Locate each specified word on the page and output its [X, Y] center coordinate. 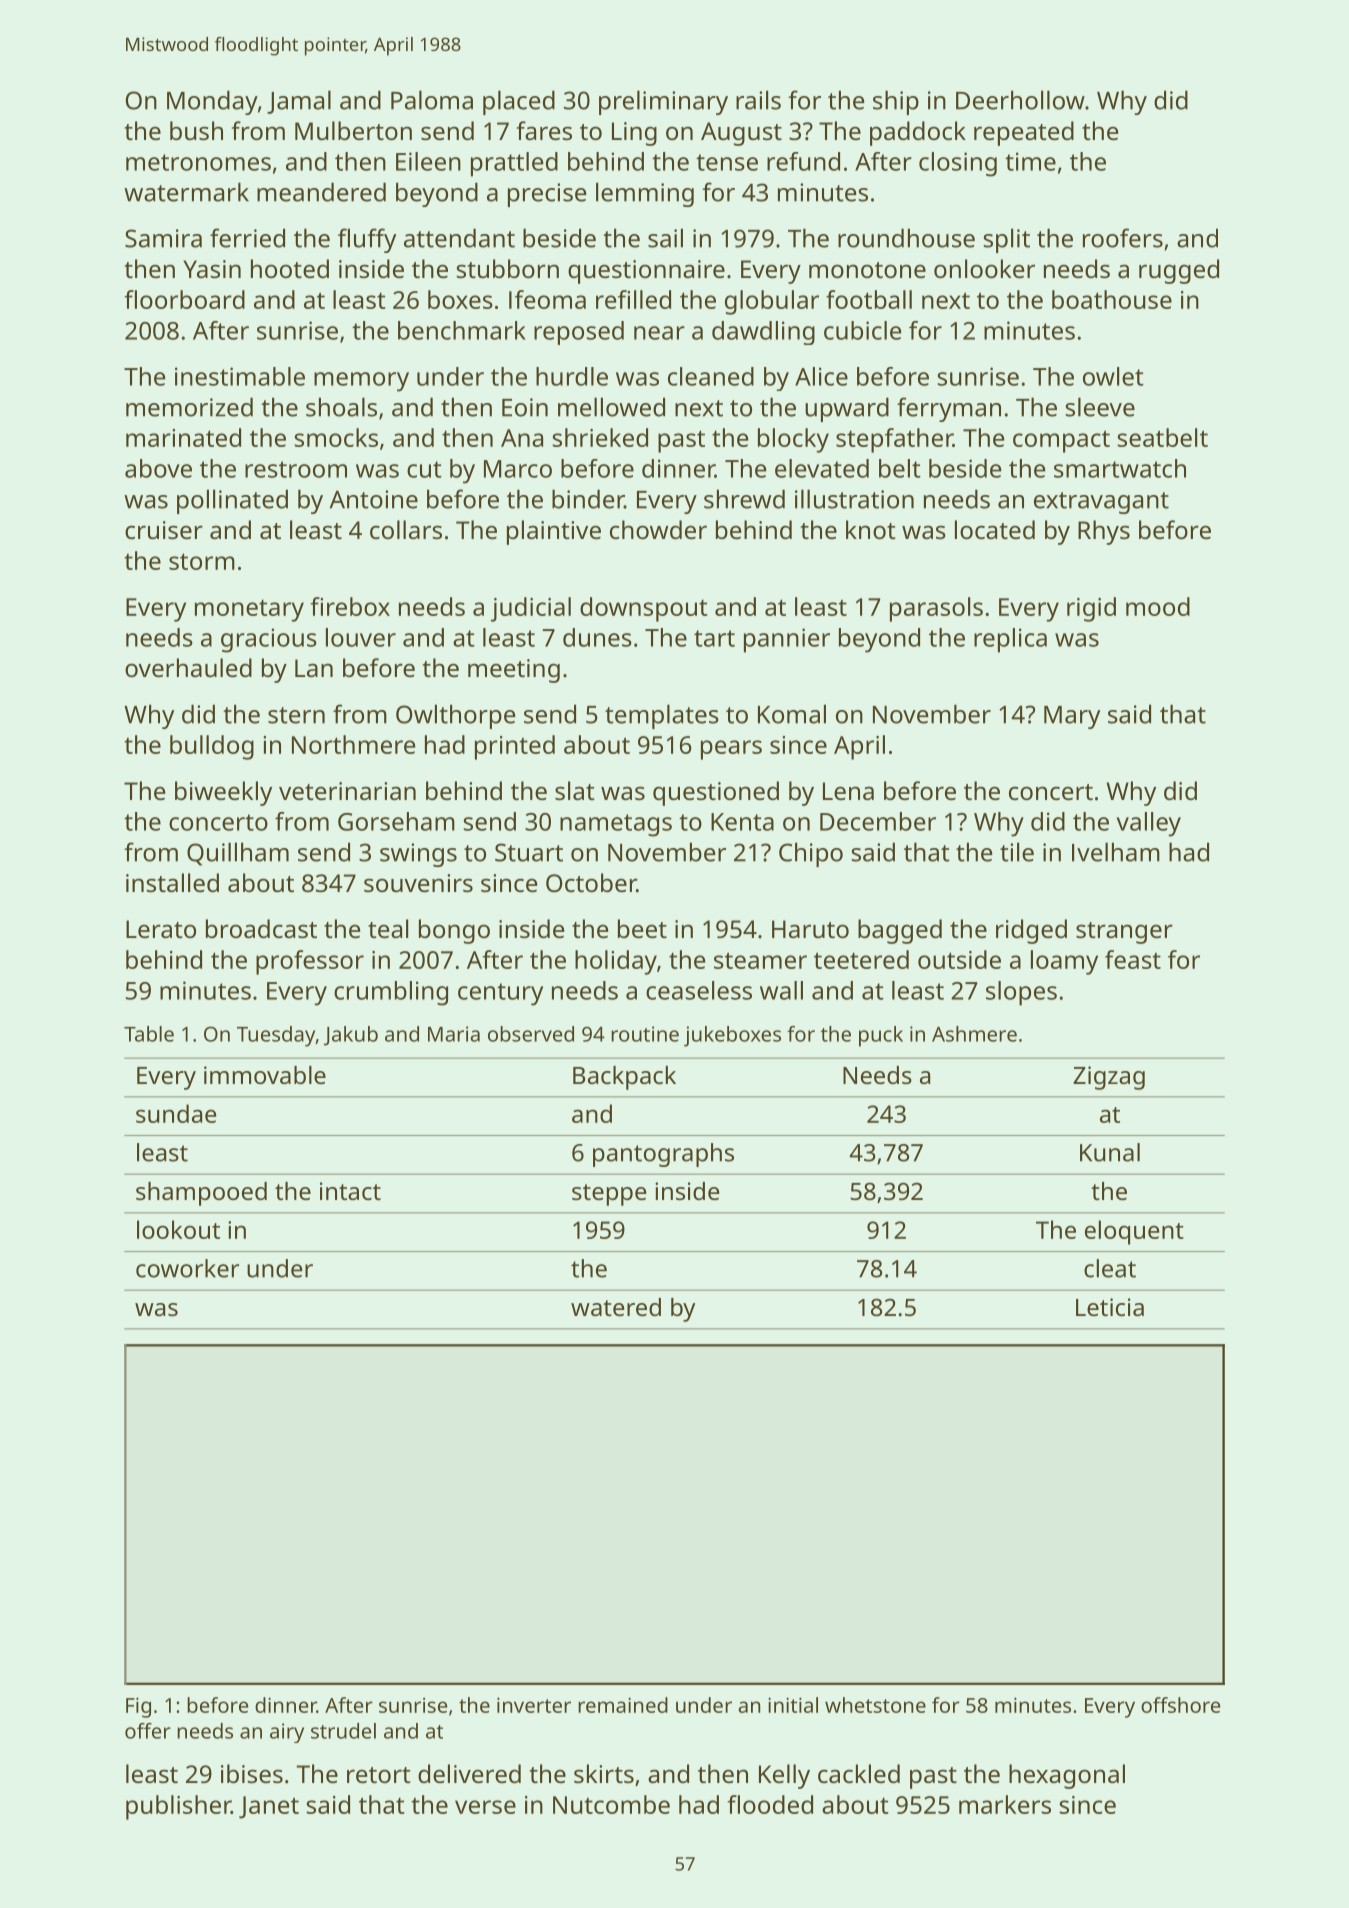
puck [881, 1036]
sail [665, 238]
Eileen [428, 161]
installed [172, 882]
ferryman [949, 409]
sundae [176, 1113]
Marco [518, 469]
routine [645, 1034]
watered [616, 1307]
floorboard [184, 299]
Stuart [529, 852]
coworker [187, 1268]
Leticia [1110, 1307]
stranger [1124, 933]
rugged [1179, 271]
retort [378, 1775]
